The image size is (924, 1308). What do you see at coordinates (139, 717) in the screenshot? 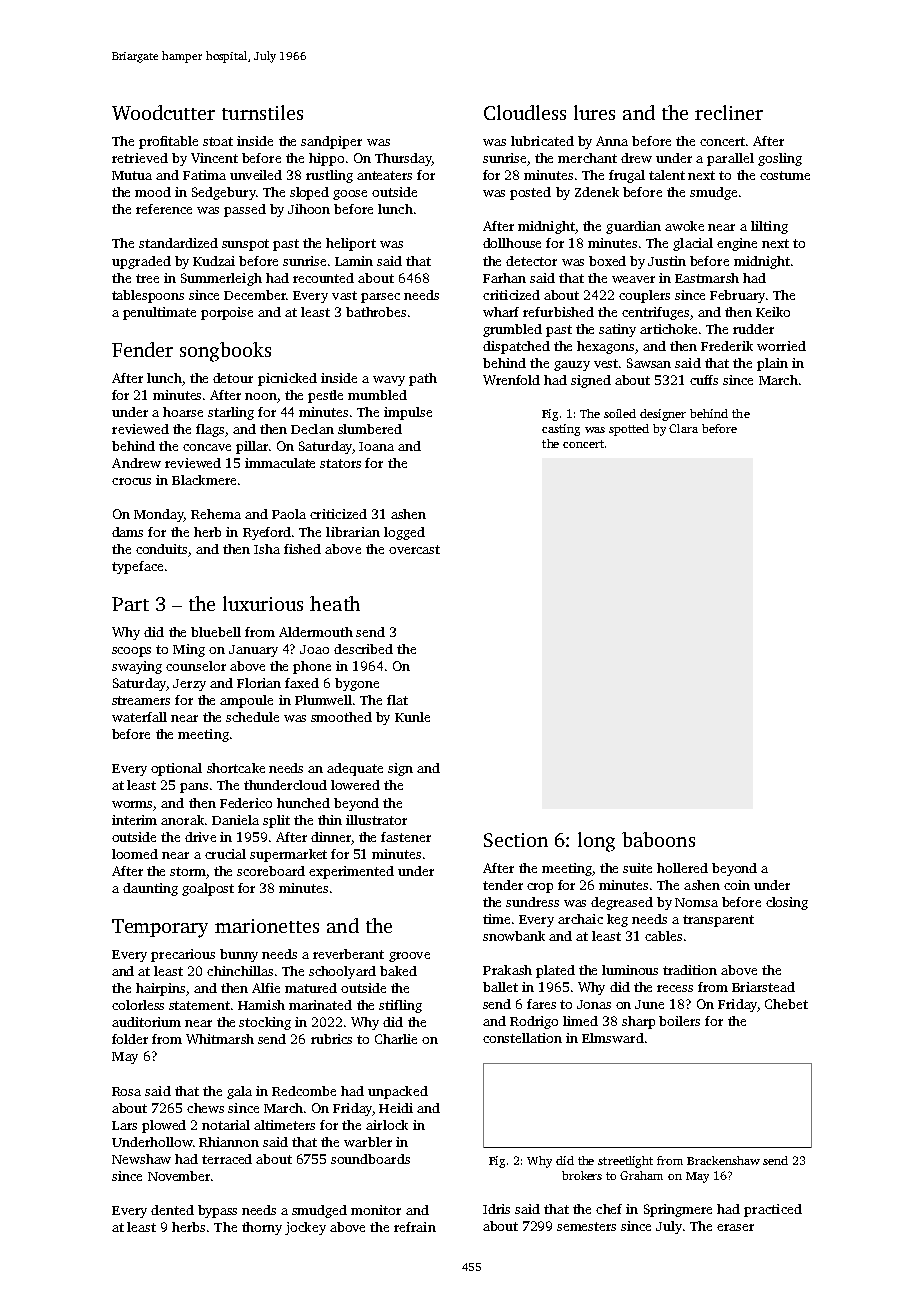
I see `waterfall` at bounding box center [139, 717].
